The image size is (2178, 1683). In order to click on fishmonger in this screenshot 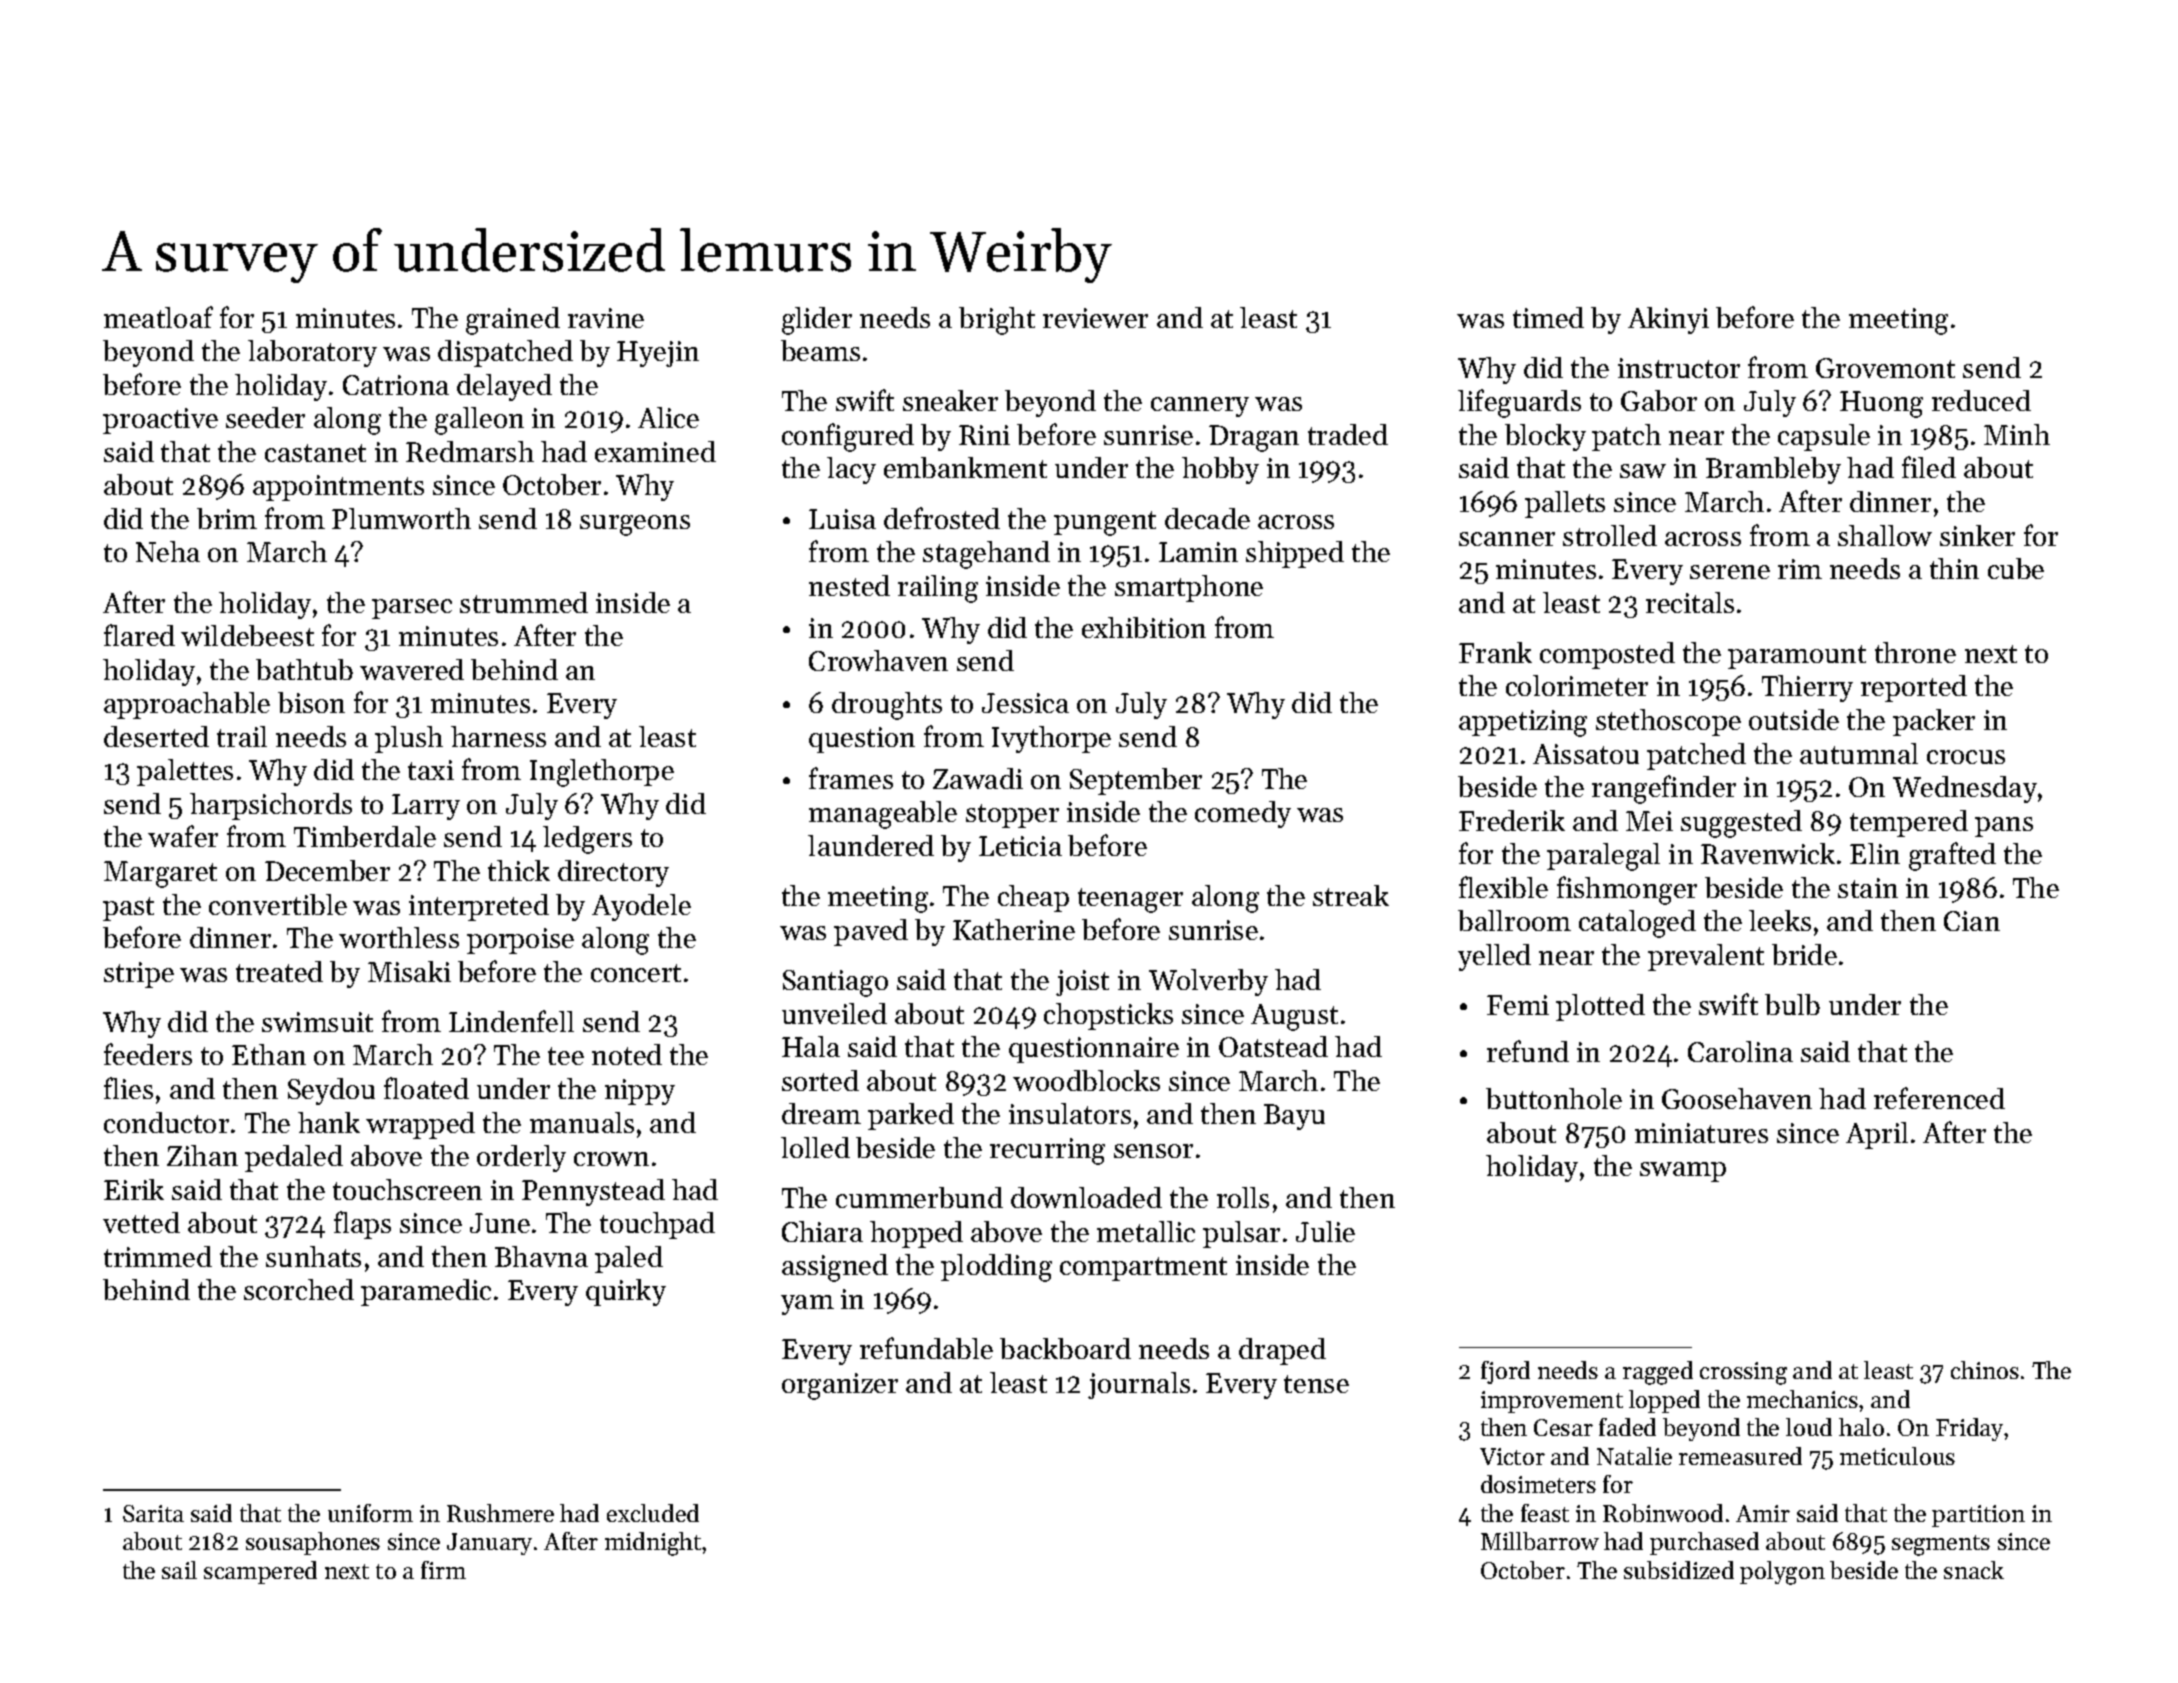, I will do `click(1627, 890)`.
